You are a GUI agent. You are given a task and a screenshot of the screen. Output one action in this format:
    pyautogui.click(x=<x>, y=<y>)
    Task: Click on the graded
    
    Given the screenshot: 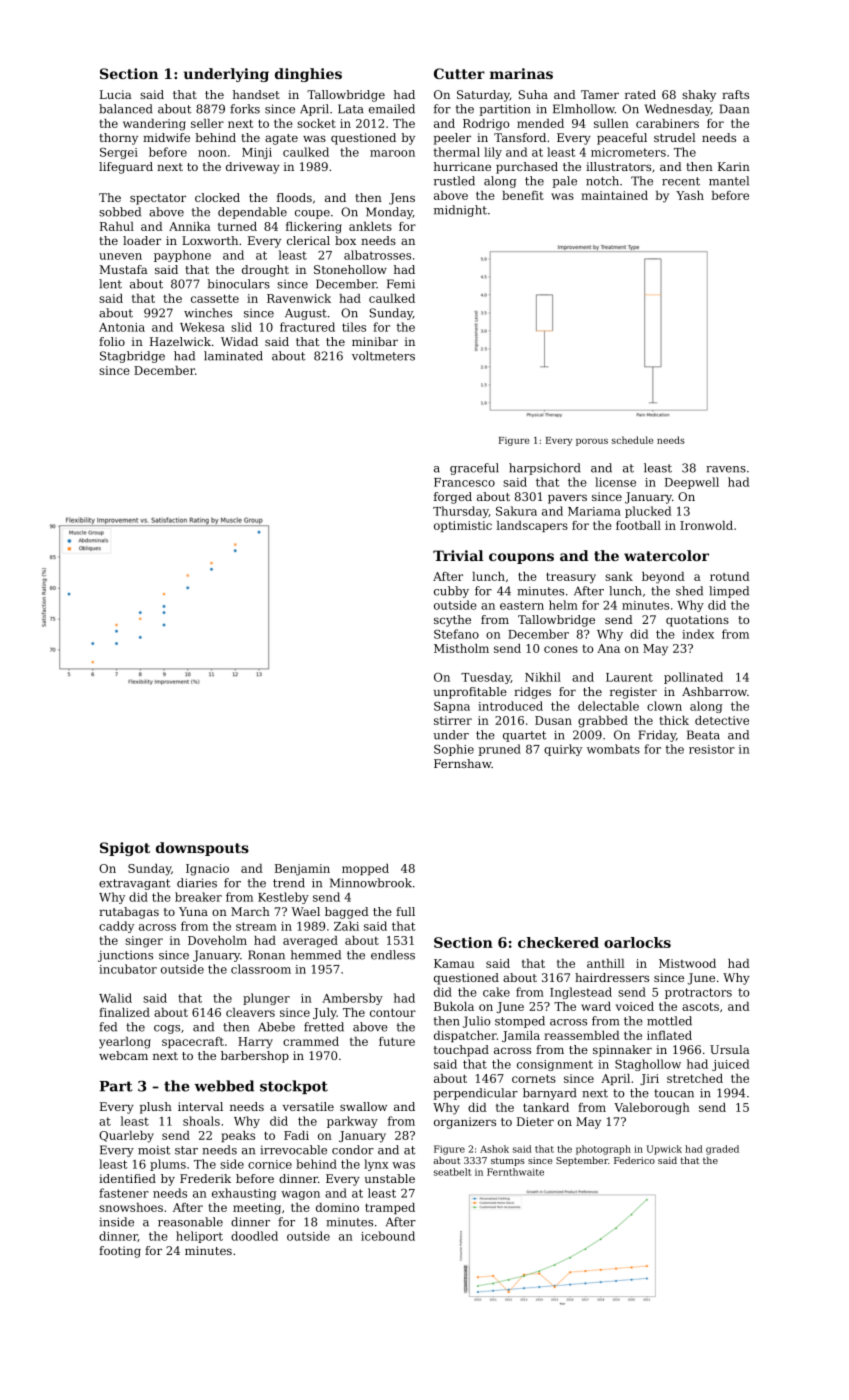 What is the action you would take?
    pyautogui.click(x=722, y=1150)
